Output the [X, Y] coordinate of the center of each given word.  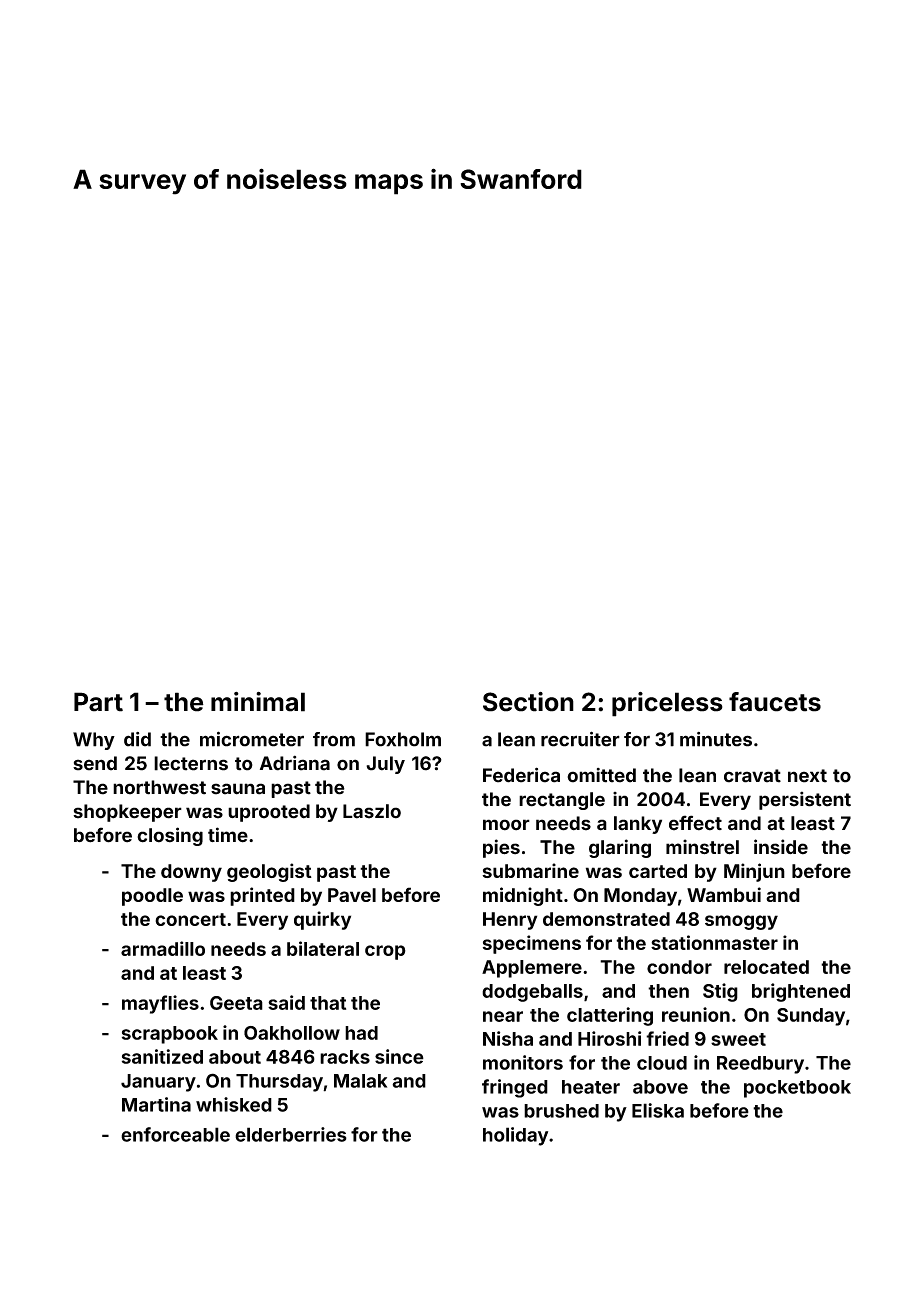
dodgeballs [532, 993]
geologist [269, 872]
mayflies [160, 1004]
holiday [515, 1136]
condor [679, 967]
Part [98, 702]
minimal [258, 702]
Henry [510, 921]
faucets [775, 702]
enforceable [175, 1134]
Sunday [811, 1017]
